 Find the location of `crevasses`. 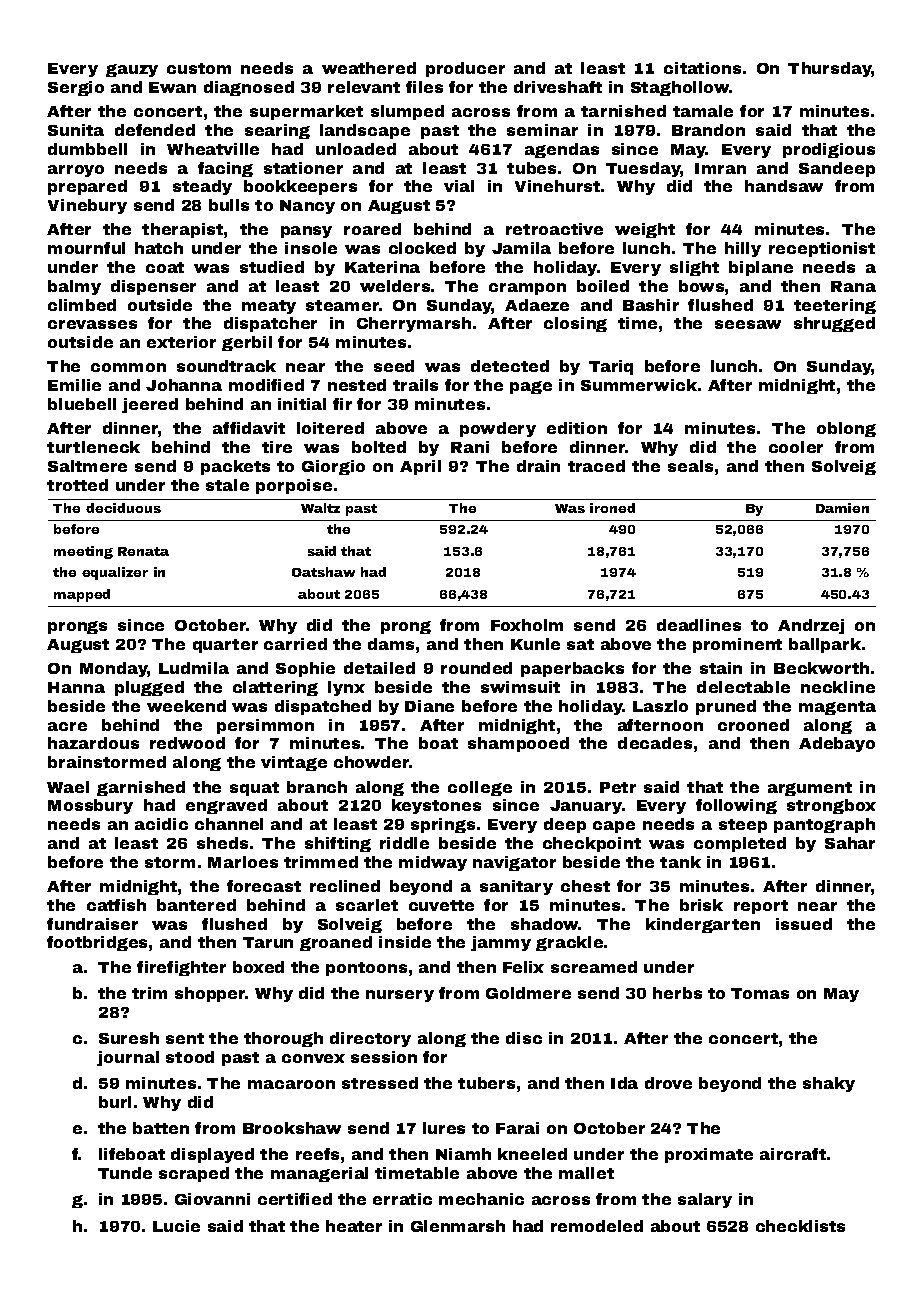

crevasses is located at coordinates (92, 324).
